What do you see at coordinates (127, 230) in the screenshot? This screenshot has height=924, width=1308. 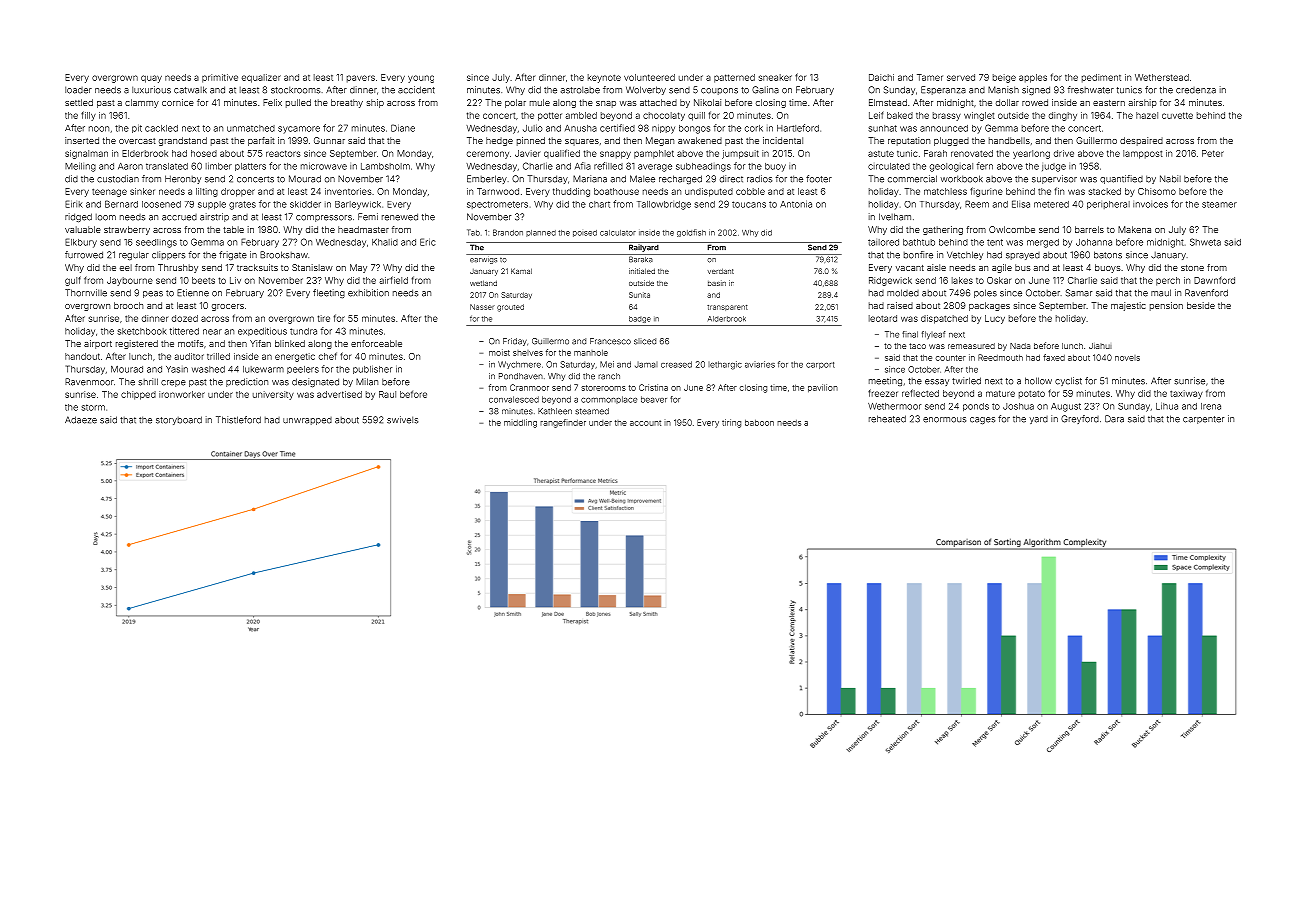 I see `strawberry` at bounding box center [127, 230].
